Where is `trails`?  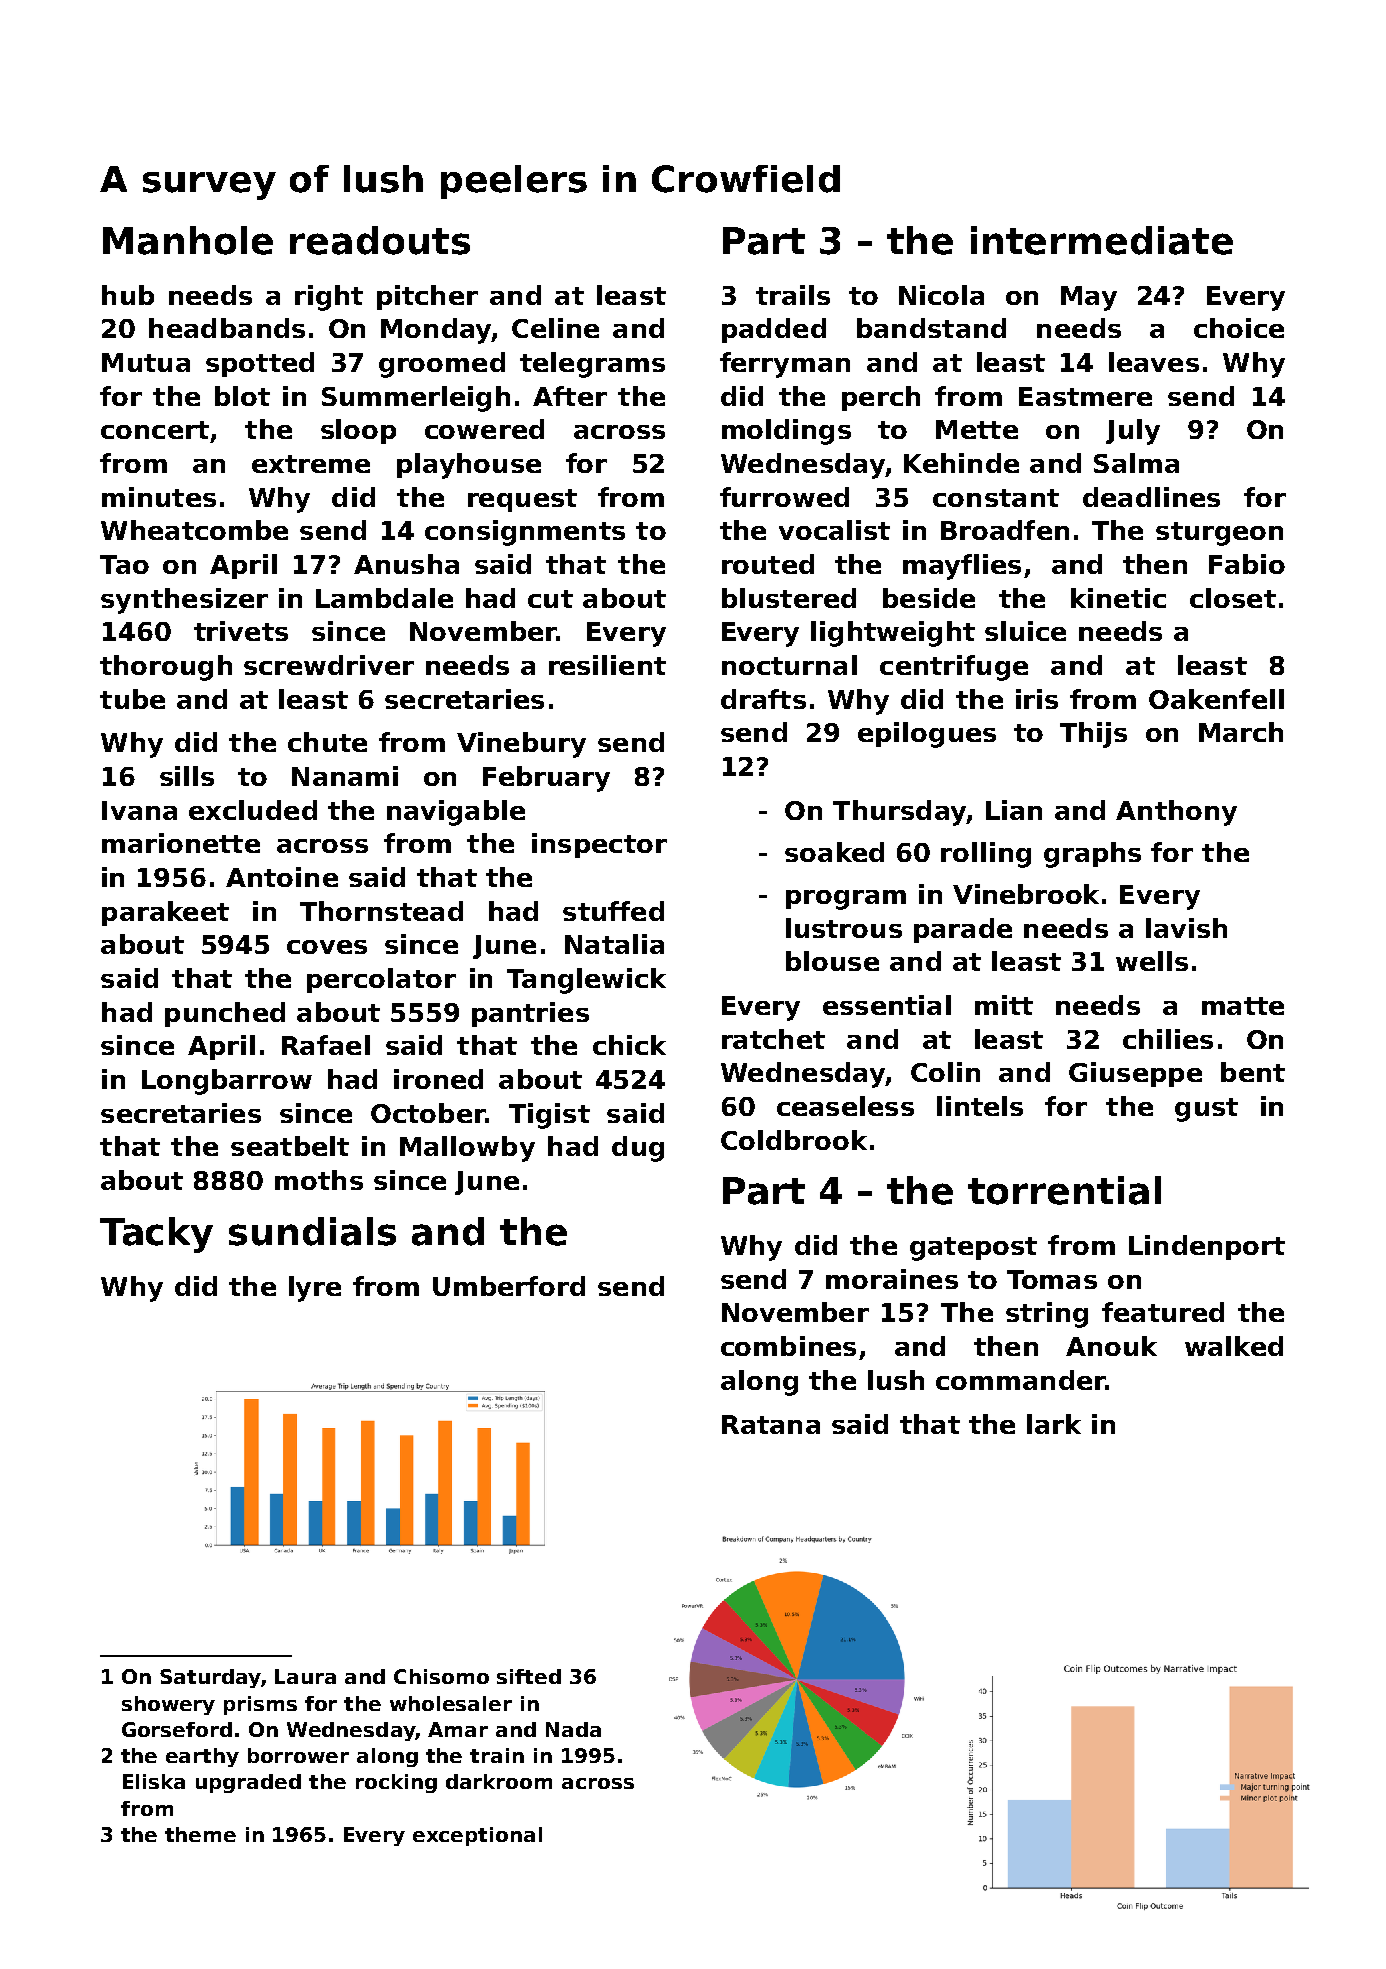
trails is located at coordinates (793, 295).
